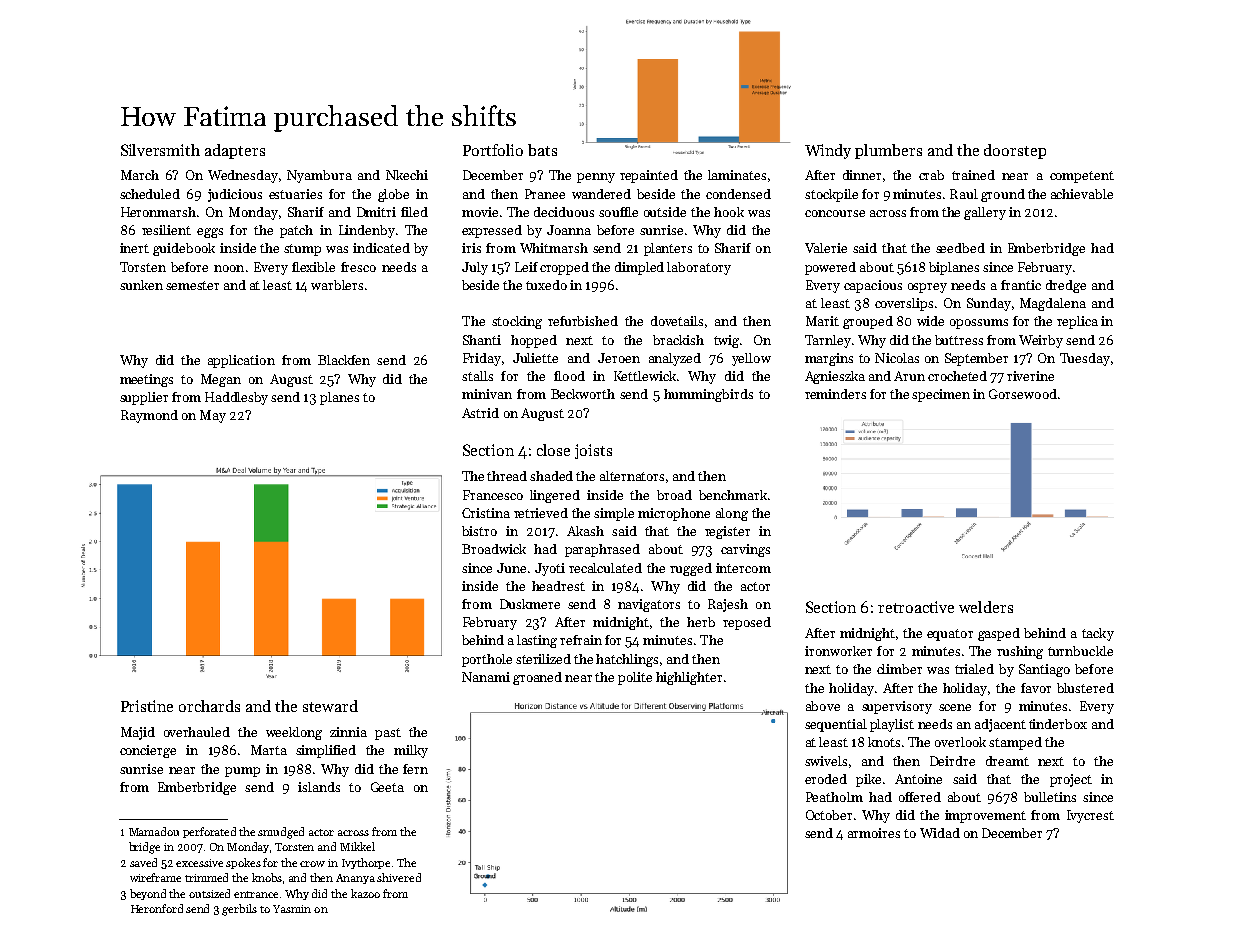 The image size is (1233, 952). I want to click on scheduled, so click(150, 194).
